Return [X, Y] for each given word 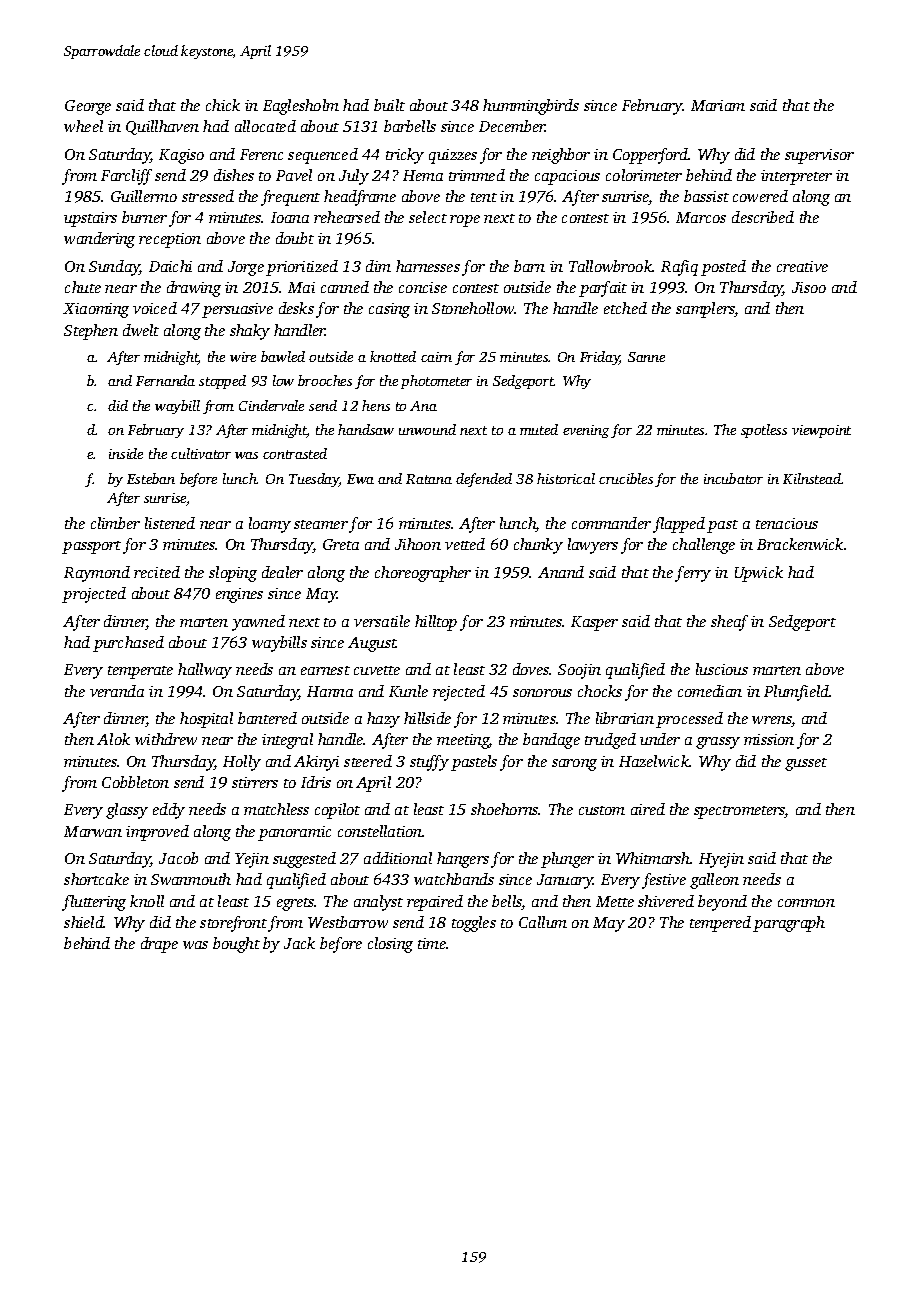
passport [91, 547]
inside [126, 453]
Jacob [178, 858]
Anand [561, 572]
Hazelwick [654, 761]
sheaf [729, 623]
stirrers [255, 782]
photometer [436, 382]
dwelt [141, 330]
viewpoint [821, 431]
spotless [764, 431]
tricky [405, 156]
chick [223, 105]
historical [566, 478]
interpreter [796, 177]
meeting [463, 741]
